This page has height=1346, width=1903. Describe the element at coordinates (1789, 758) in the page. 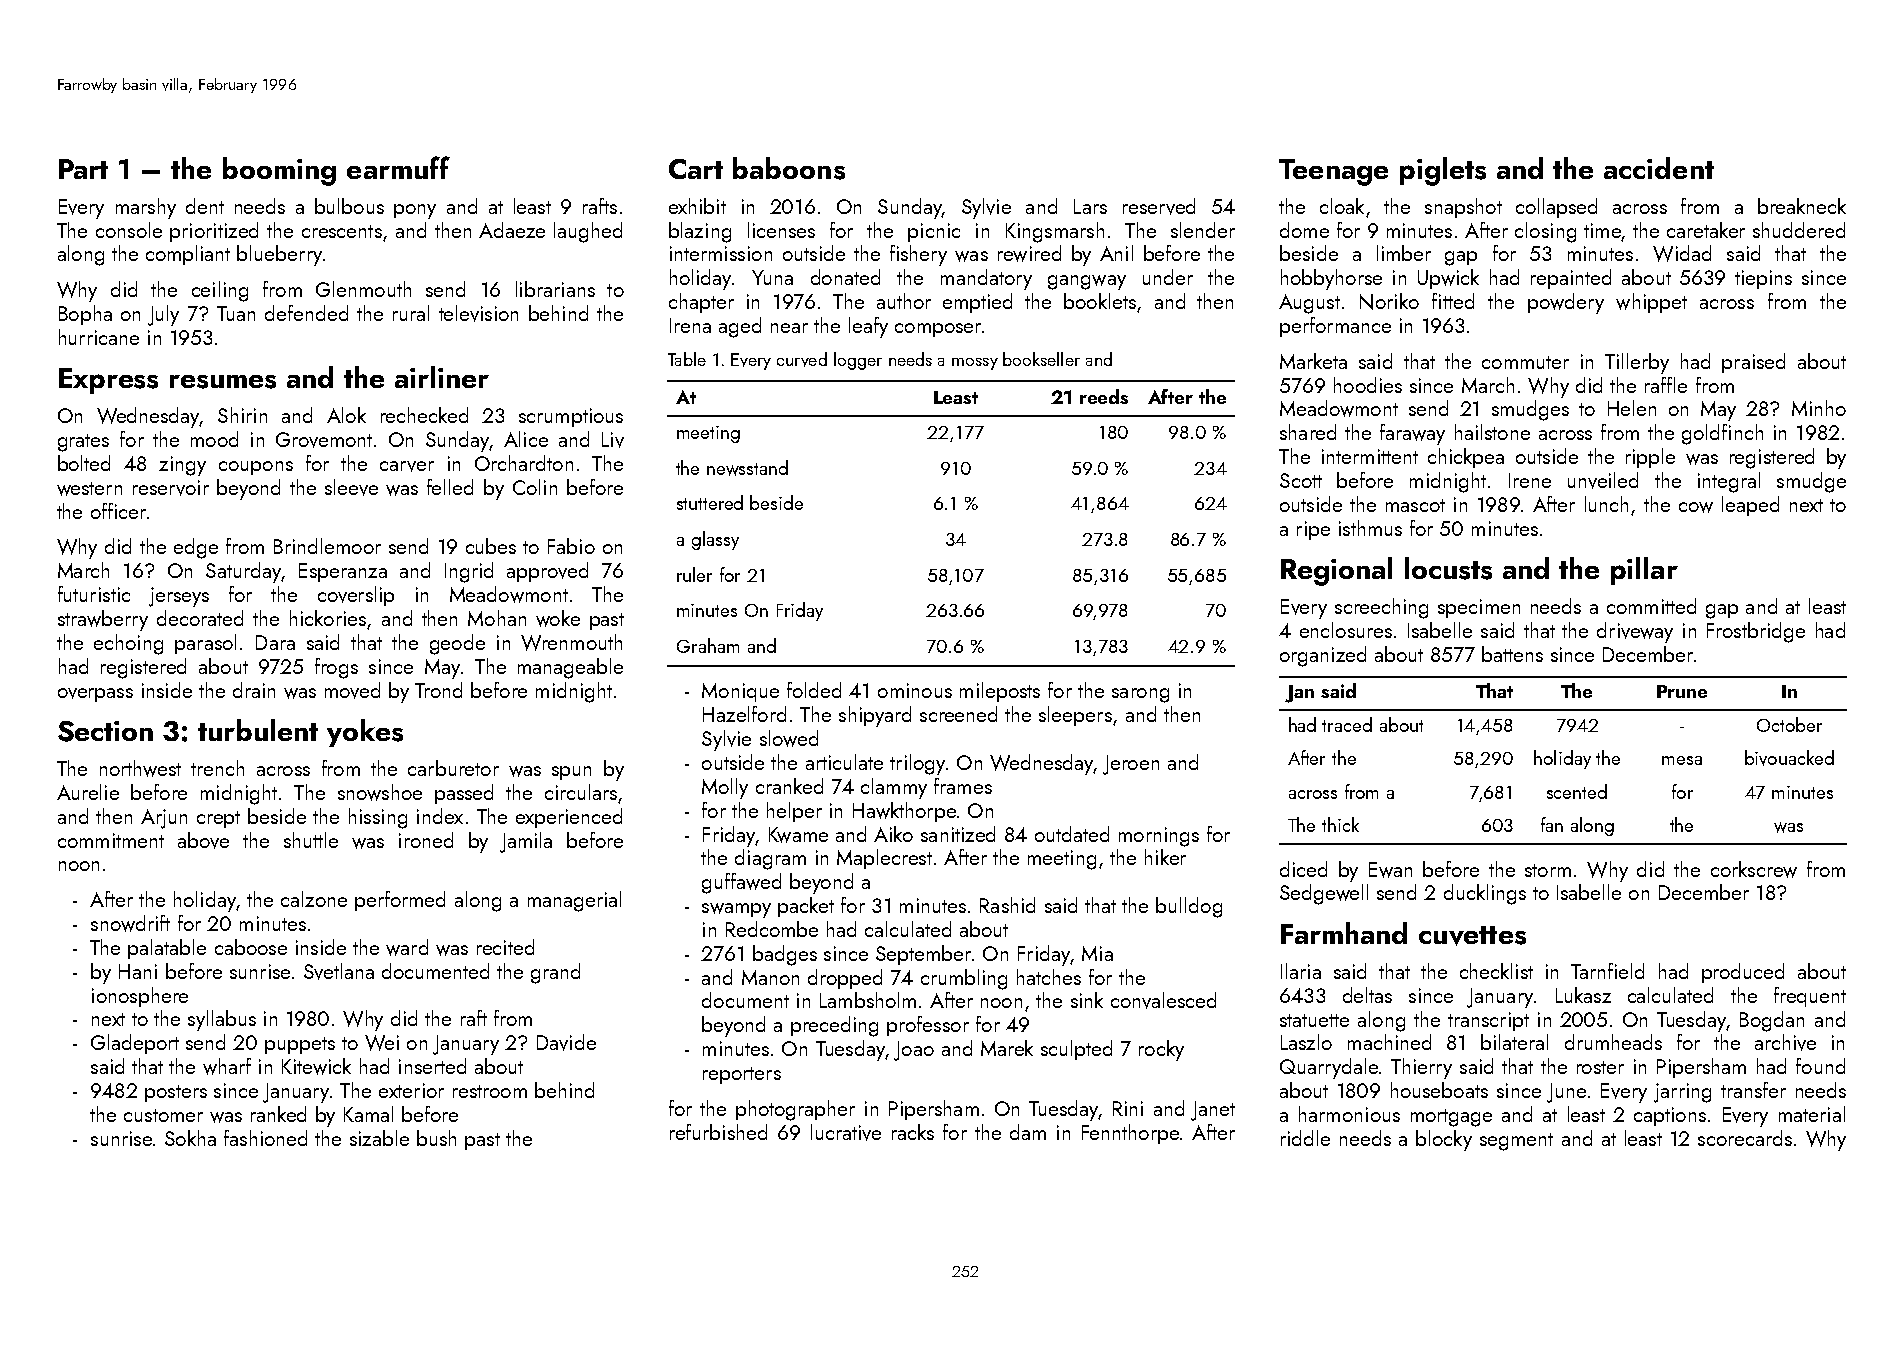

I see `bivouacked` at that location.
